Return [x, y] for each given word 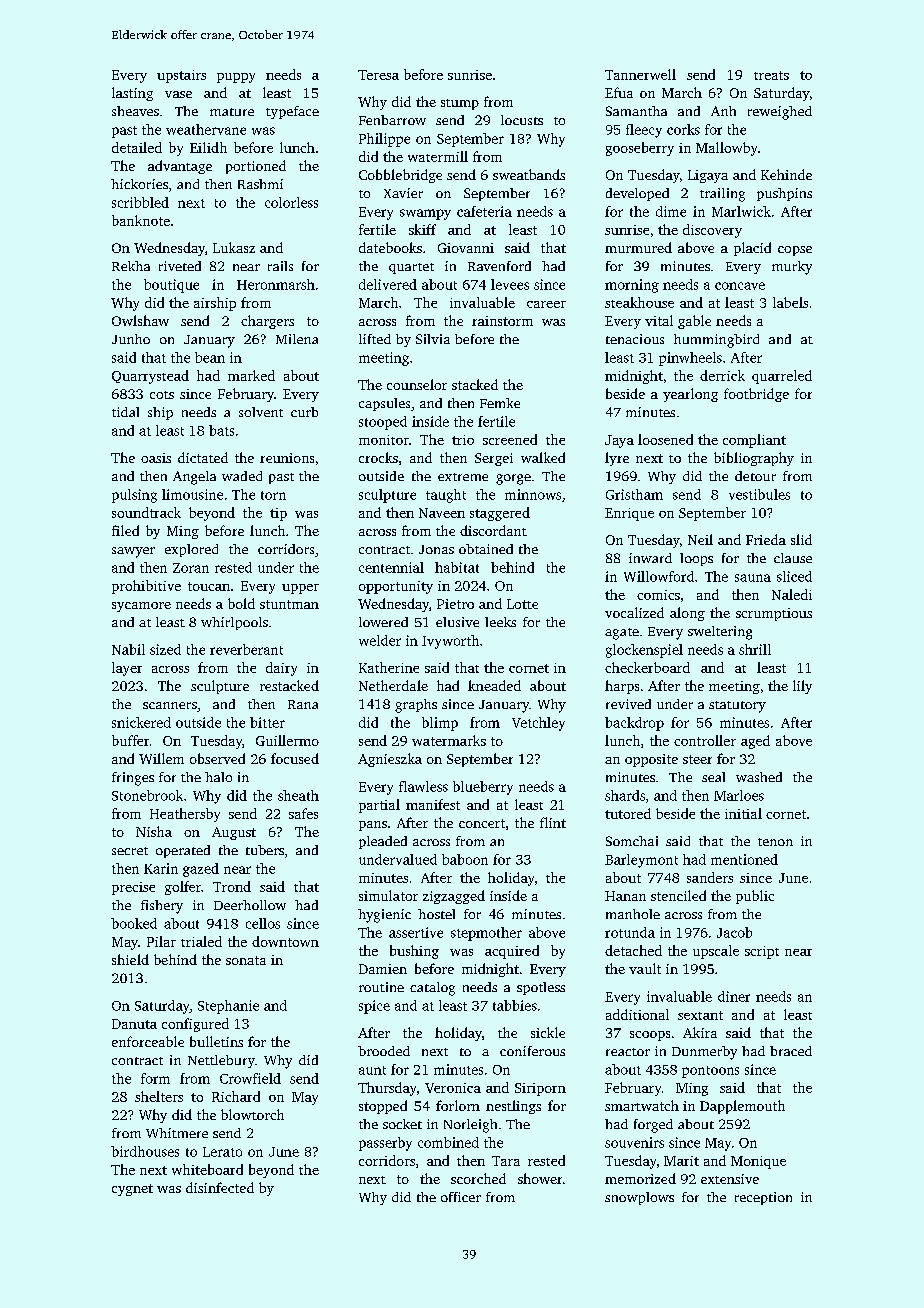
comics [658, 595]
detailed [137, 147]
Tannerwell [640, 74]
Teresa [378, 75]
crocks [378, 457]
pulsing [134, 496]
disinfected [220, 1187]
